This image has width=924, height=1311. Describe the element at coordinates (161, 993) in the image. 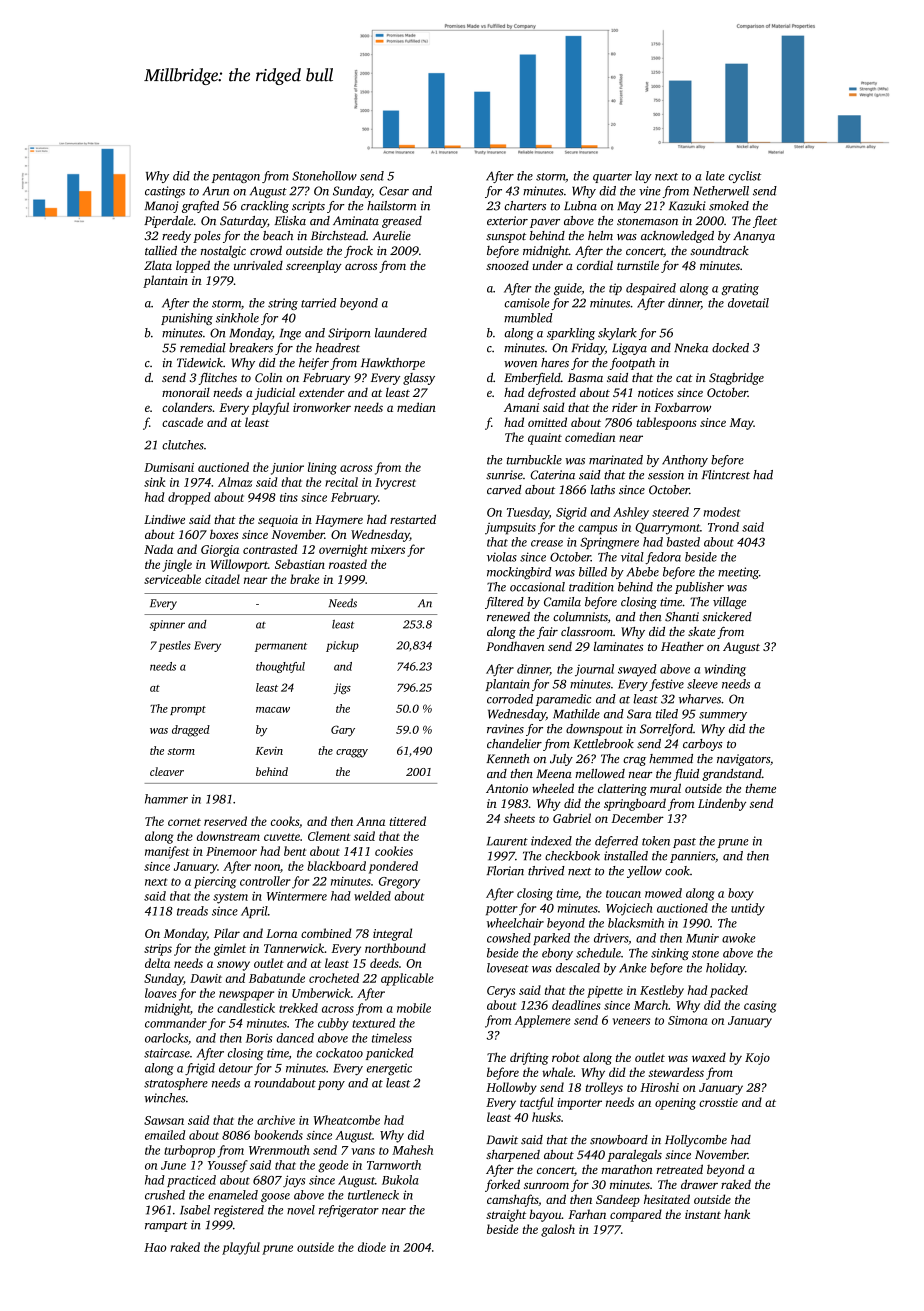

I see `loaves` at that location.
